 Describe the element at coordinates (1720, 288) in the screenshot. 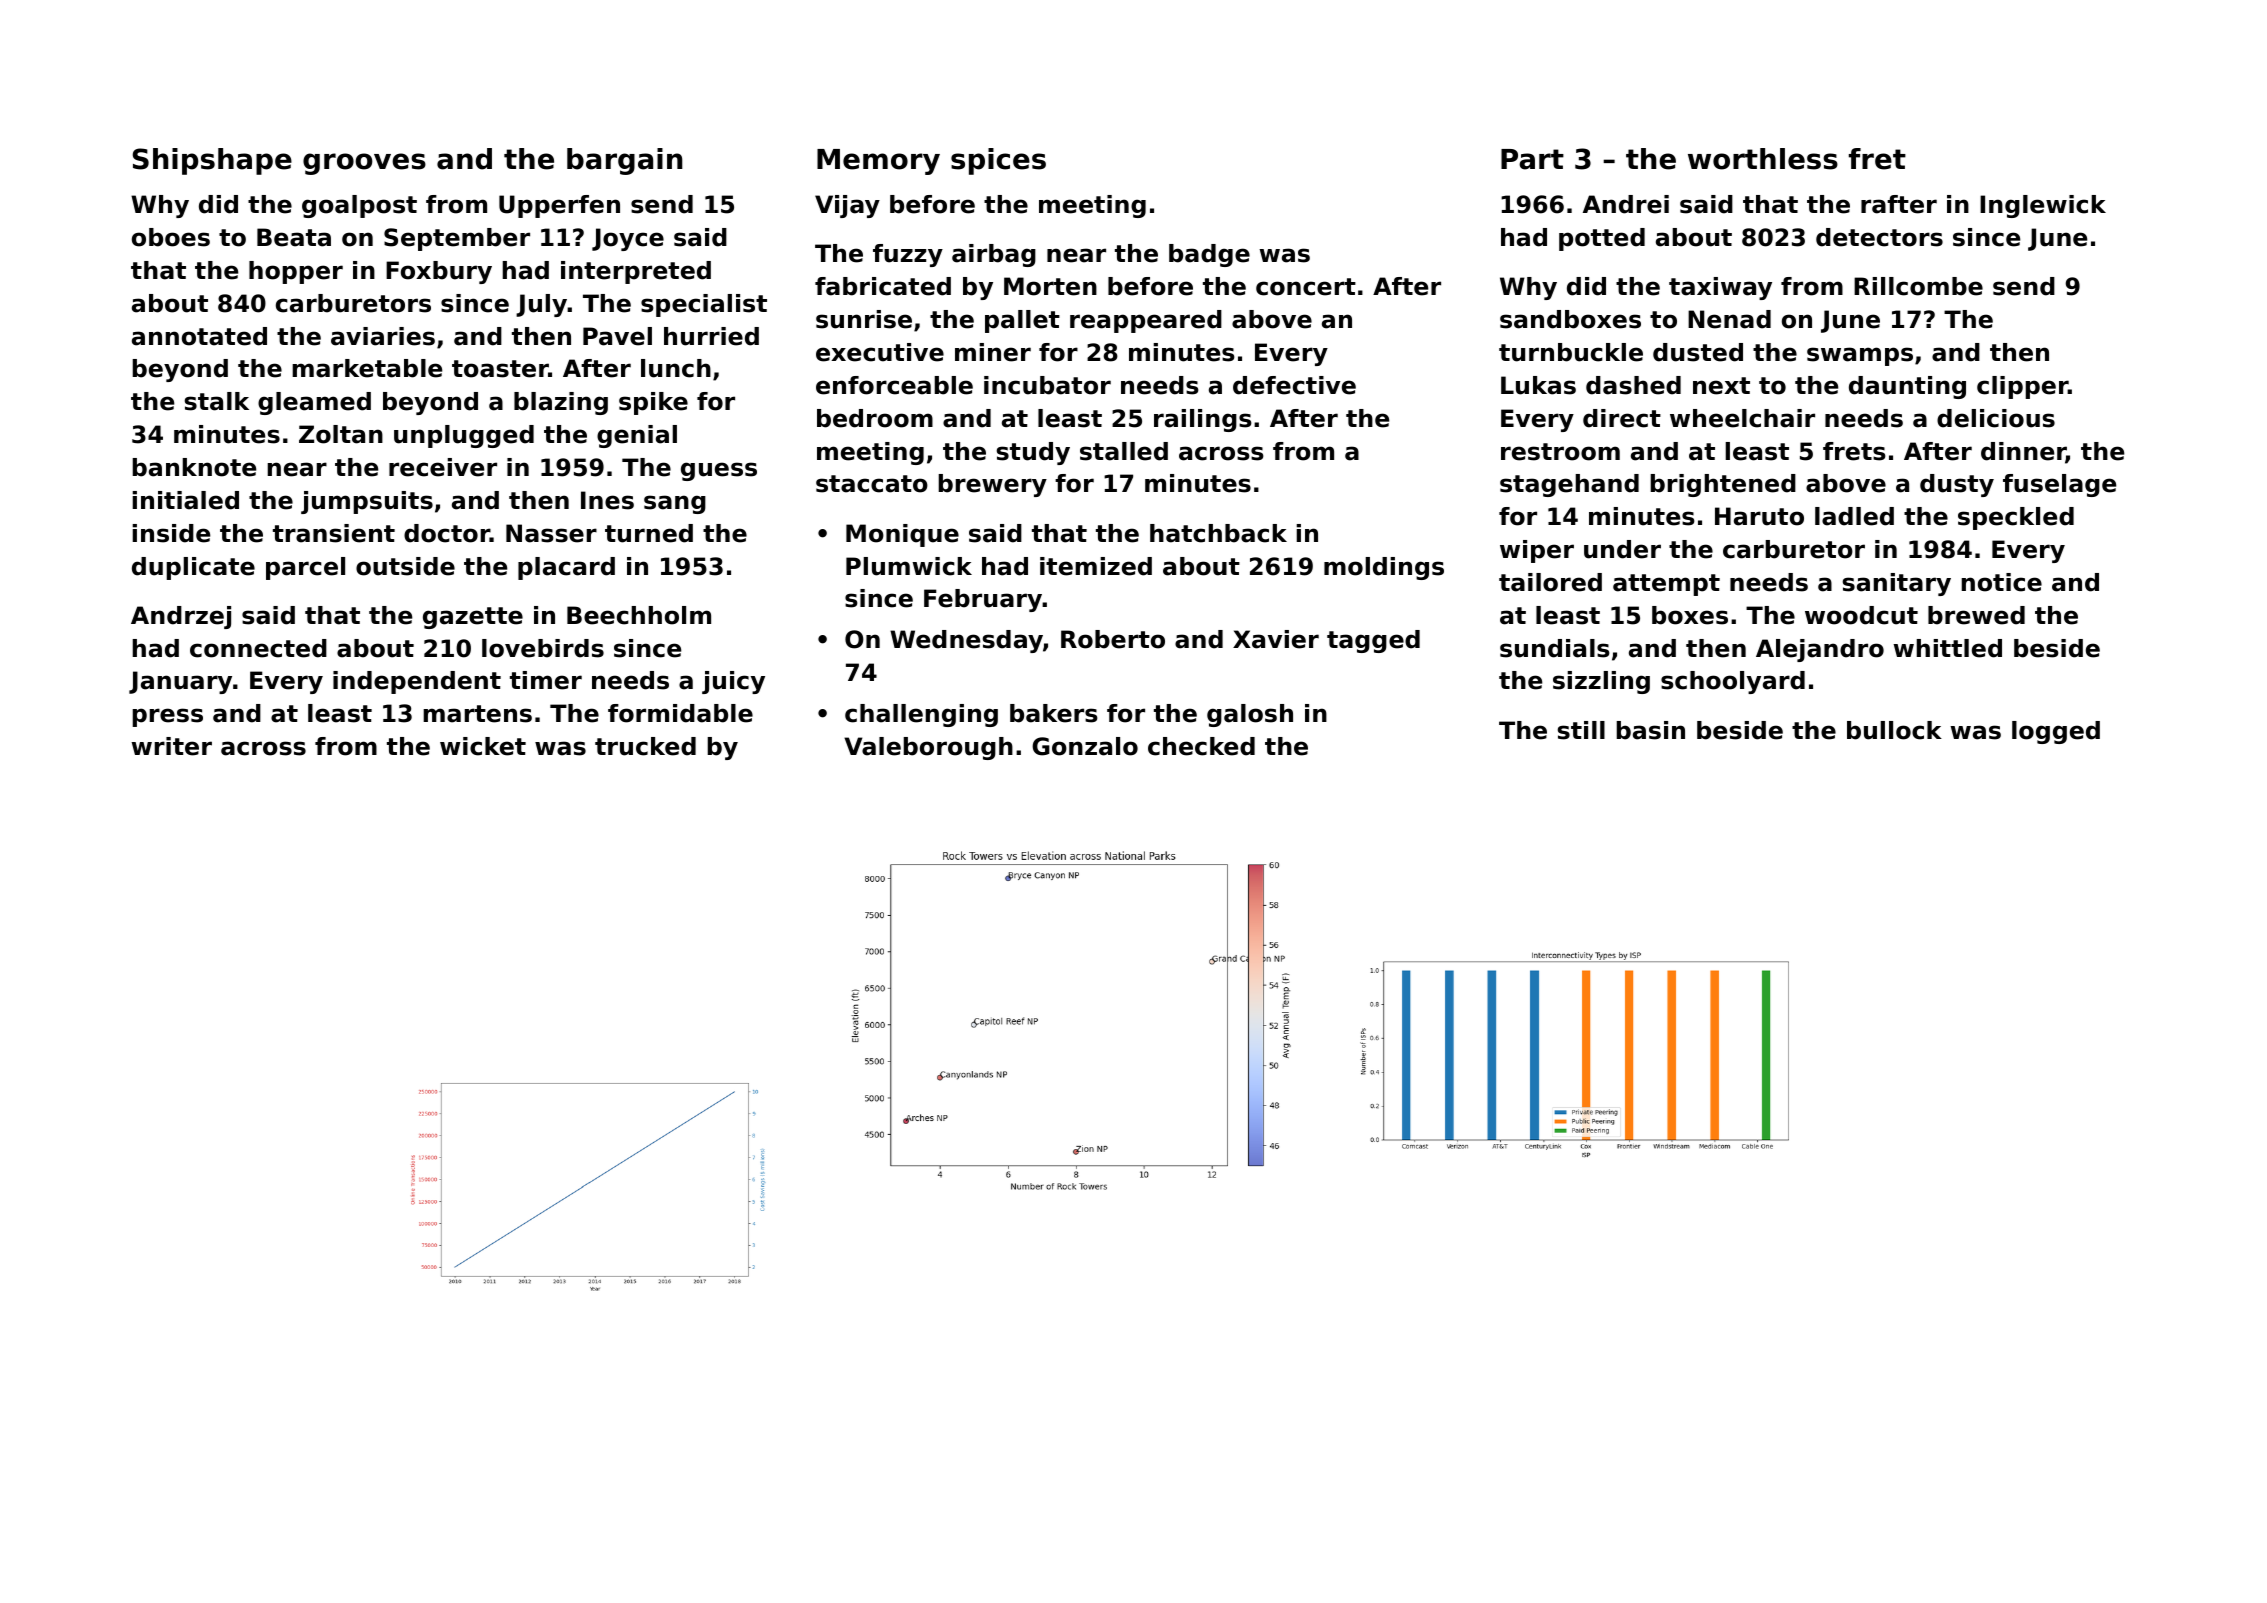

I see `taxiway` at that location.
